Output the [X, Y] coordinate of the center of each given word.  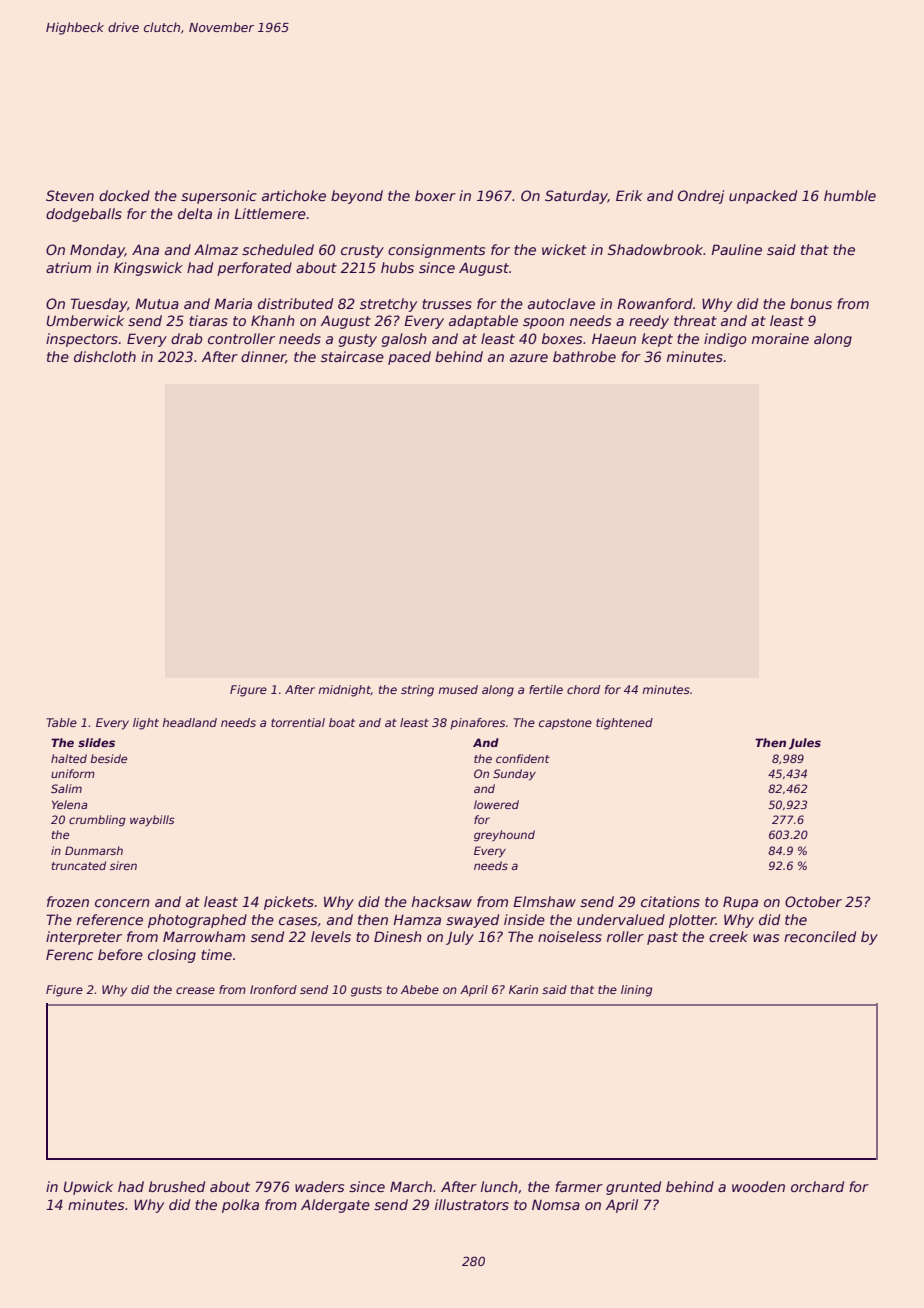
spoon [543, 323]
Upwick [88, 1188]
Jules [805, 744]
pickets [289, 903]
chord [583, 689]
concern [122, 903]
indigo [725, 340]
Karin [523, 989]
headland [189, 722]
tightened [624, 724]
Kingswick [148, 269]
